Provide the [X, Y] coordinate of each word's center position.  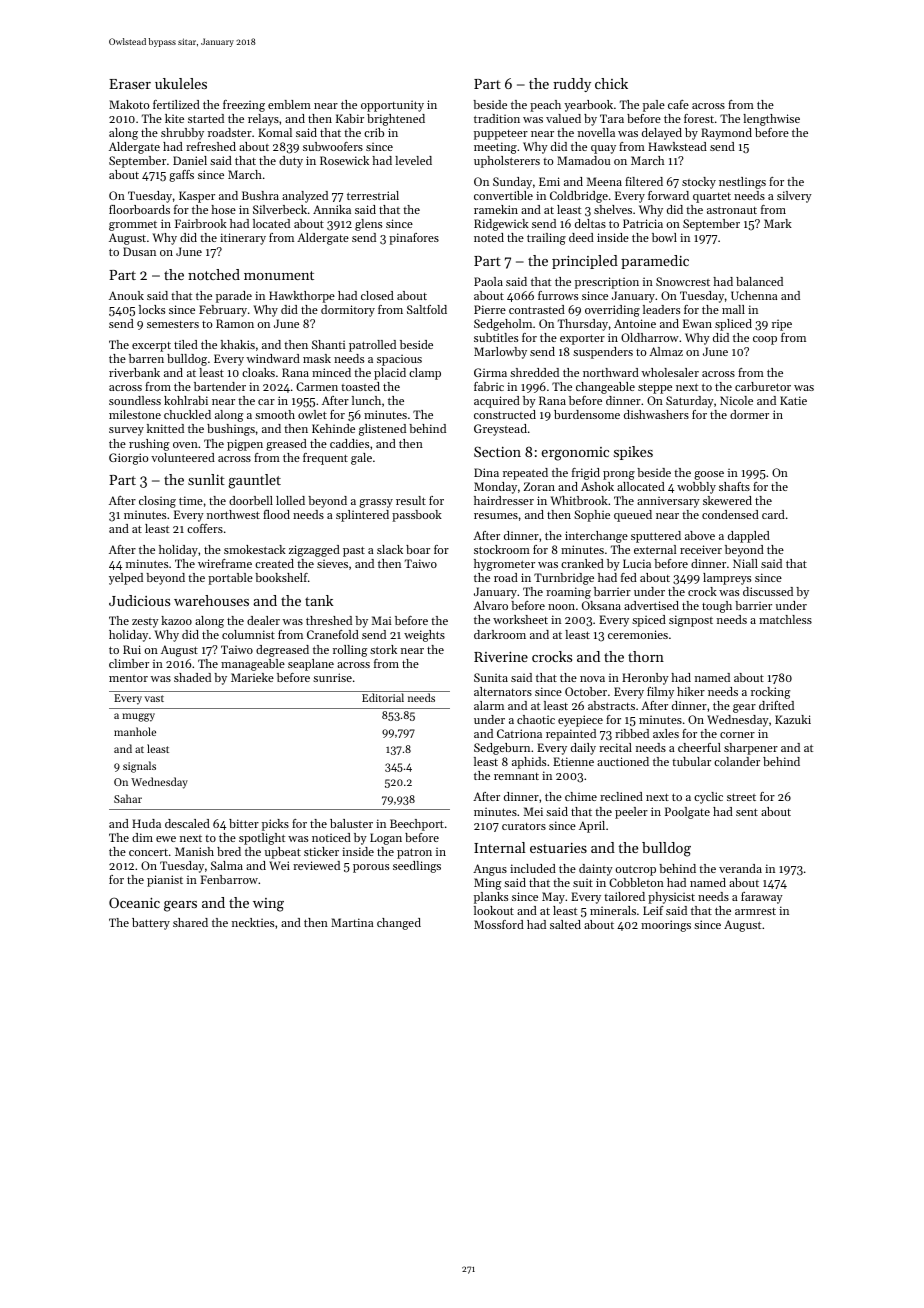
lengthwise [771, 120]
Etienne [573, 761]
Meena [604, 181]
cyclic [708, 798]
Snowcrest [683, 281]
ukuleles [181, 83]
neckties [253, 922]
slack [390, 549]
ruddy [572, 85]
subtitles [496, 337]
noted [489, 237]
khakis [238, 344]
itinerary [243, 239]
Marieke [252, 677]
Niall [745, 563]
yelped [126, 579]
